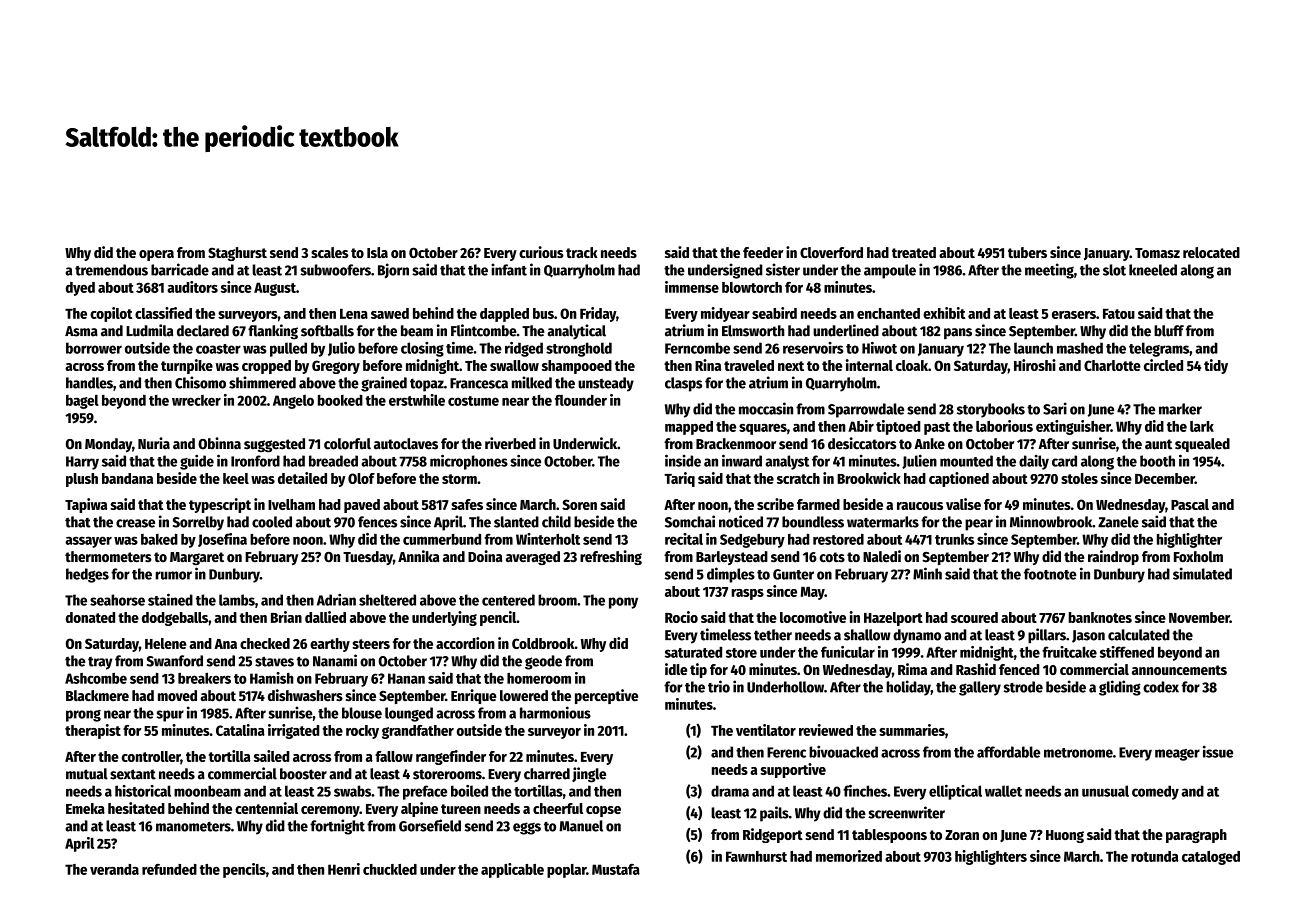 The height and width of the document is (924, 1308). Describe the element at coordinates (831, 252) in the document. I see `Cloverford` at that location.
